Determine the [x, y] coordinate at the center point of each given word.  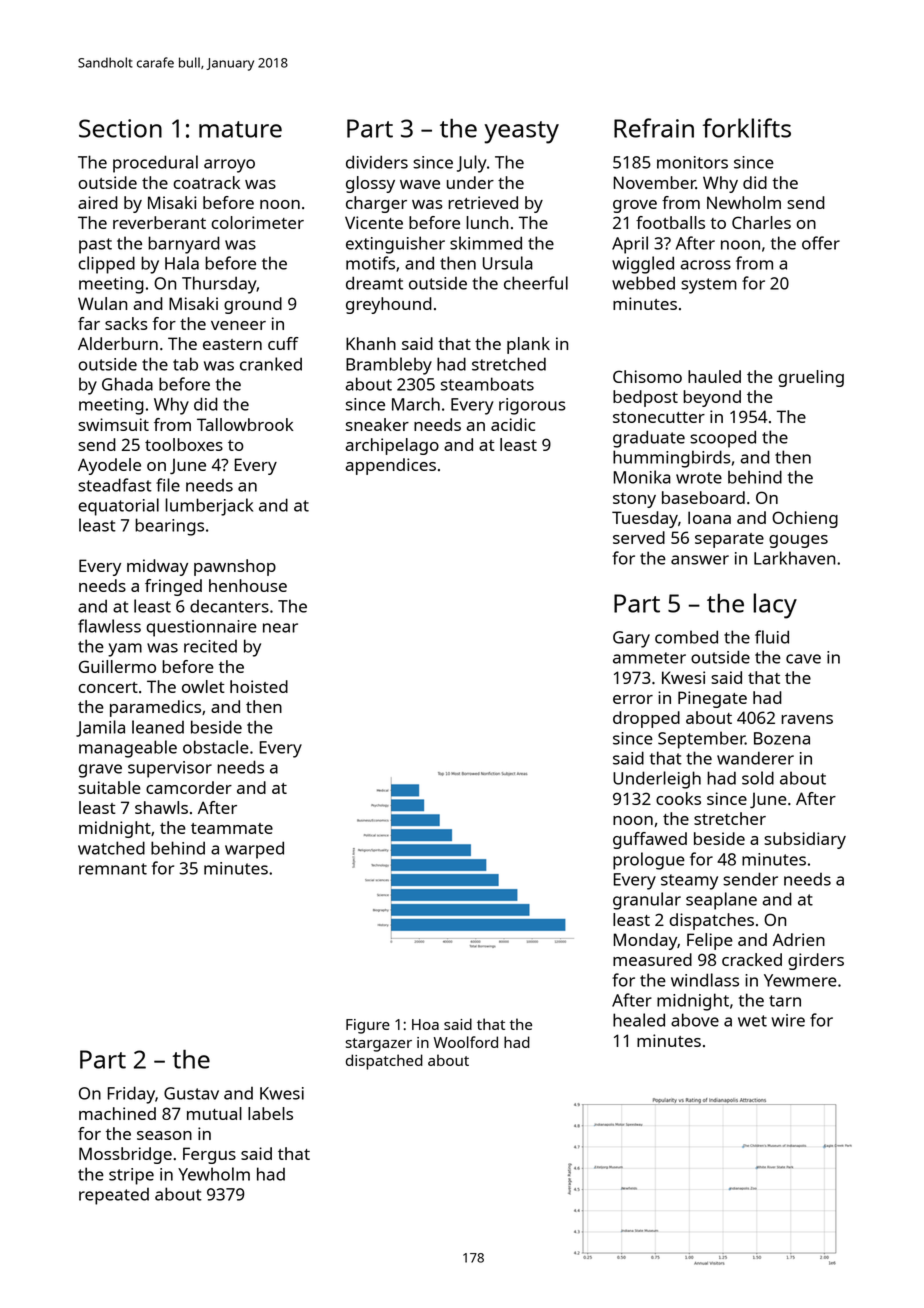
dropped [646, 719]
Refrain [654, 128]
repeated [114, 1196]
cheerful [536, 283]
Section [120, 128]
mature [240, 129]
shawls [161, 807]
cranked [271, 364]
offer [821, 243]
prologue [649, 861]
